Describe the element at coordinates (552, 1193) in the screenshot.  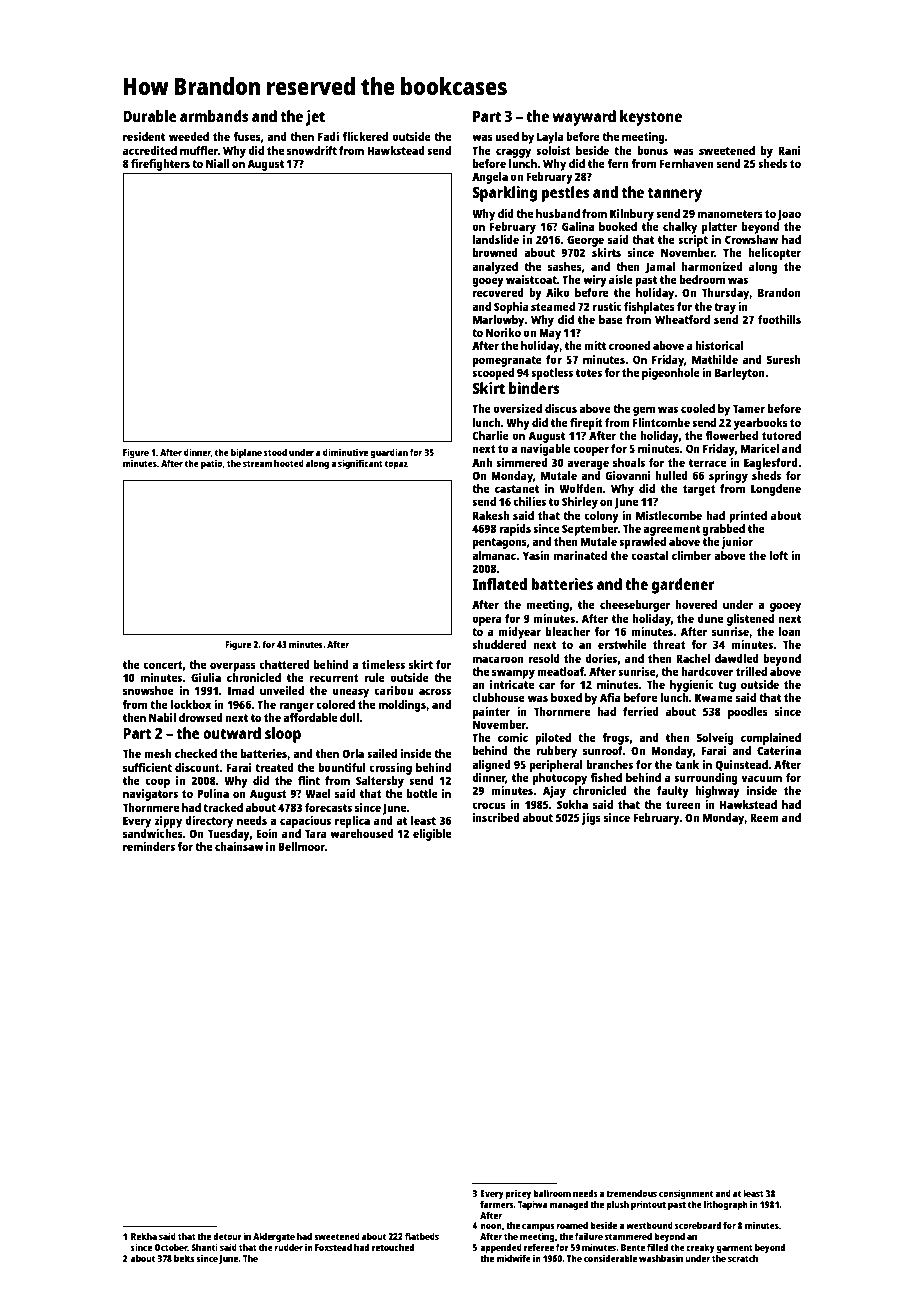
I see `ballroom` at that location.
